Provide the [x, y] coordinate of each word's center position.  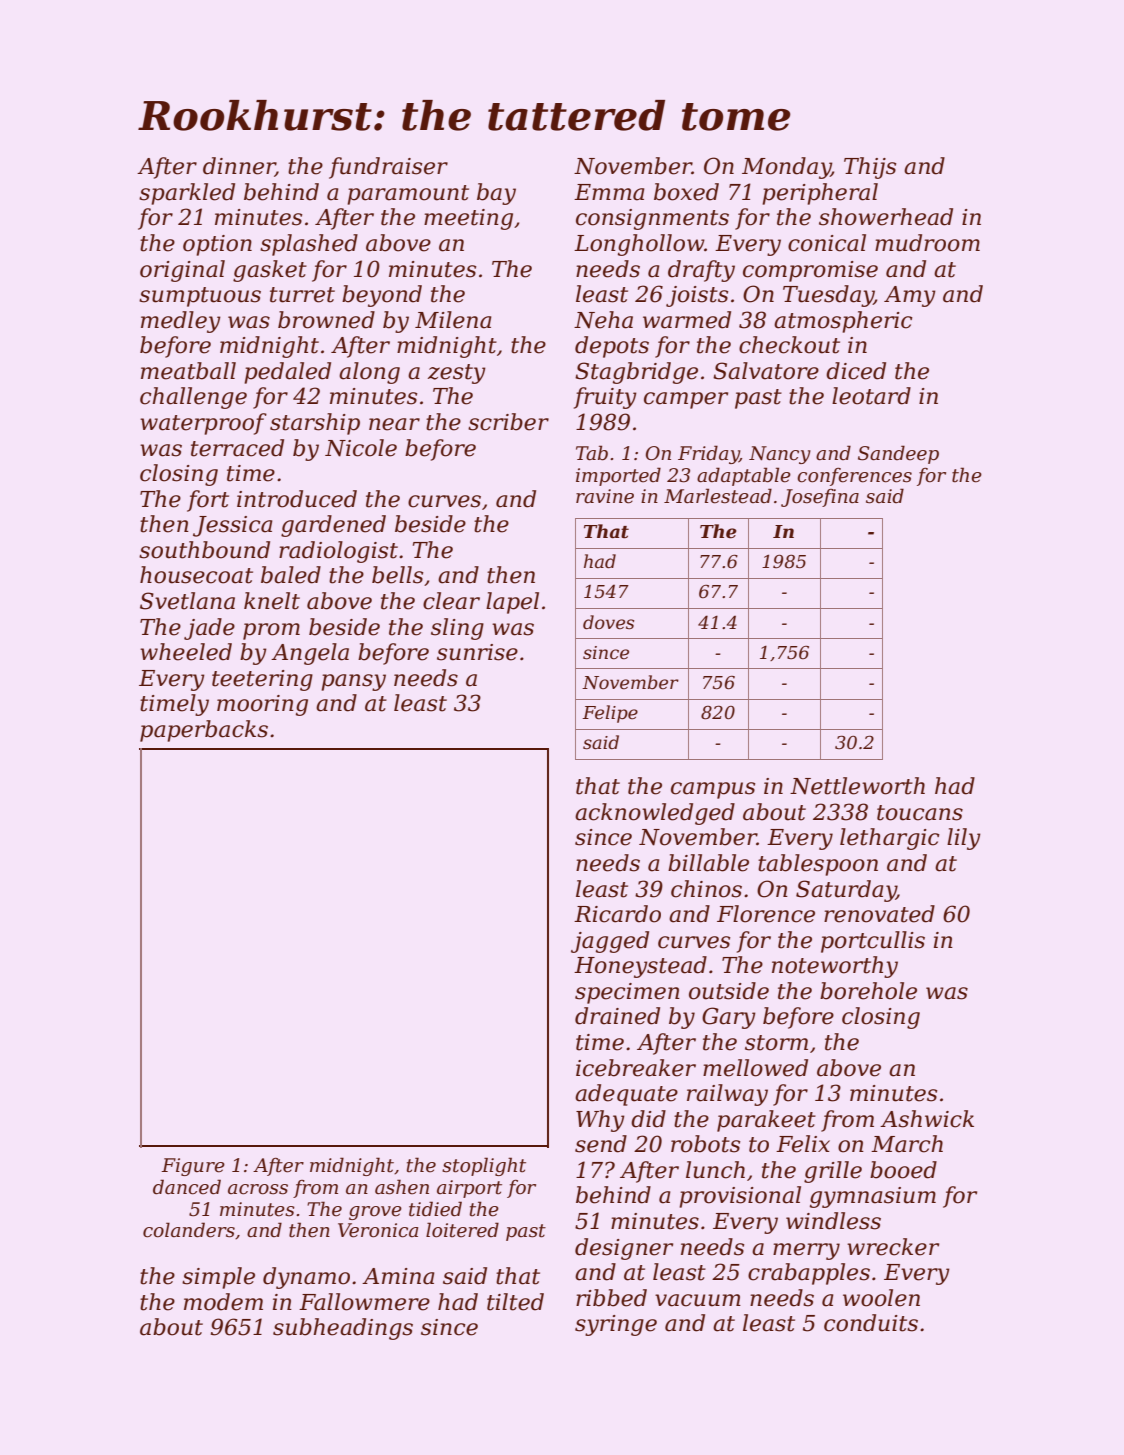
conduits [871, 1323]
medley [181, 322]
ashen [402, 1187]
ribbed [611, 1298]
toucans [920, 813]
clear [451, 601]
